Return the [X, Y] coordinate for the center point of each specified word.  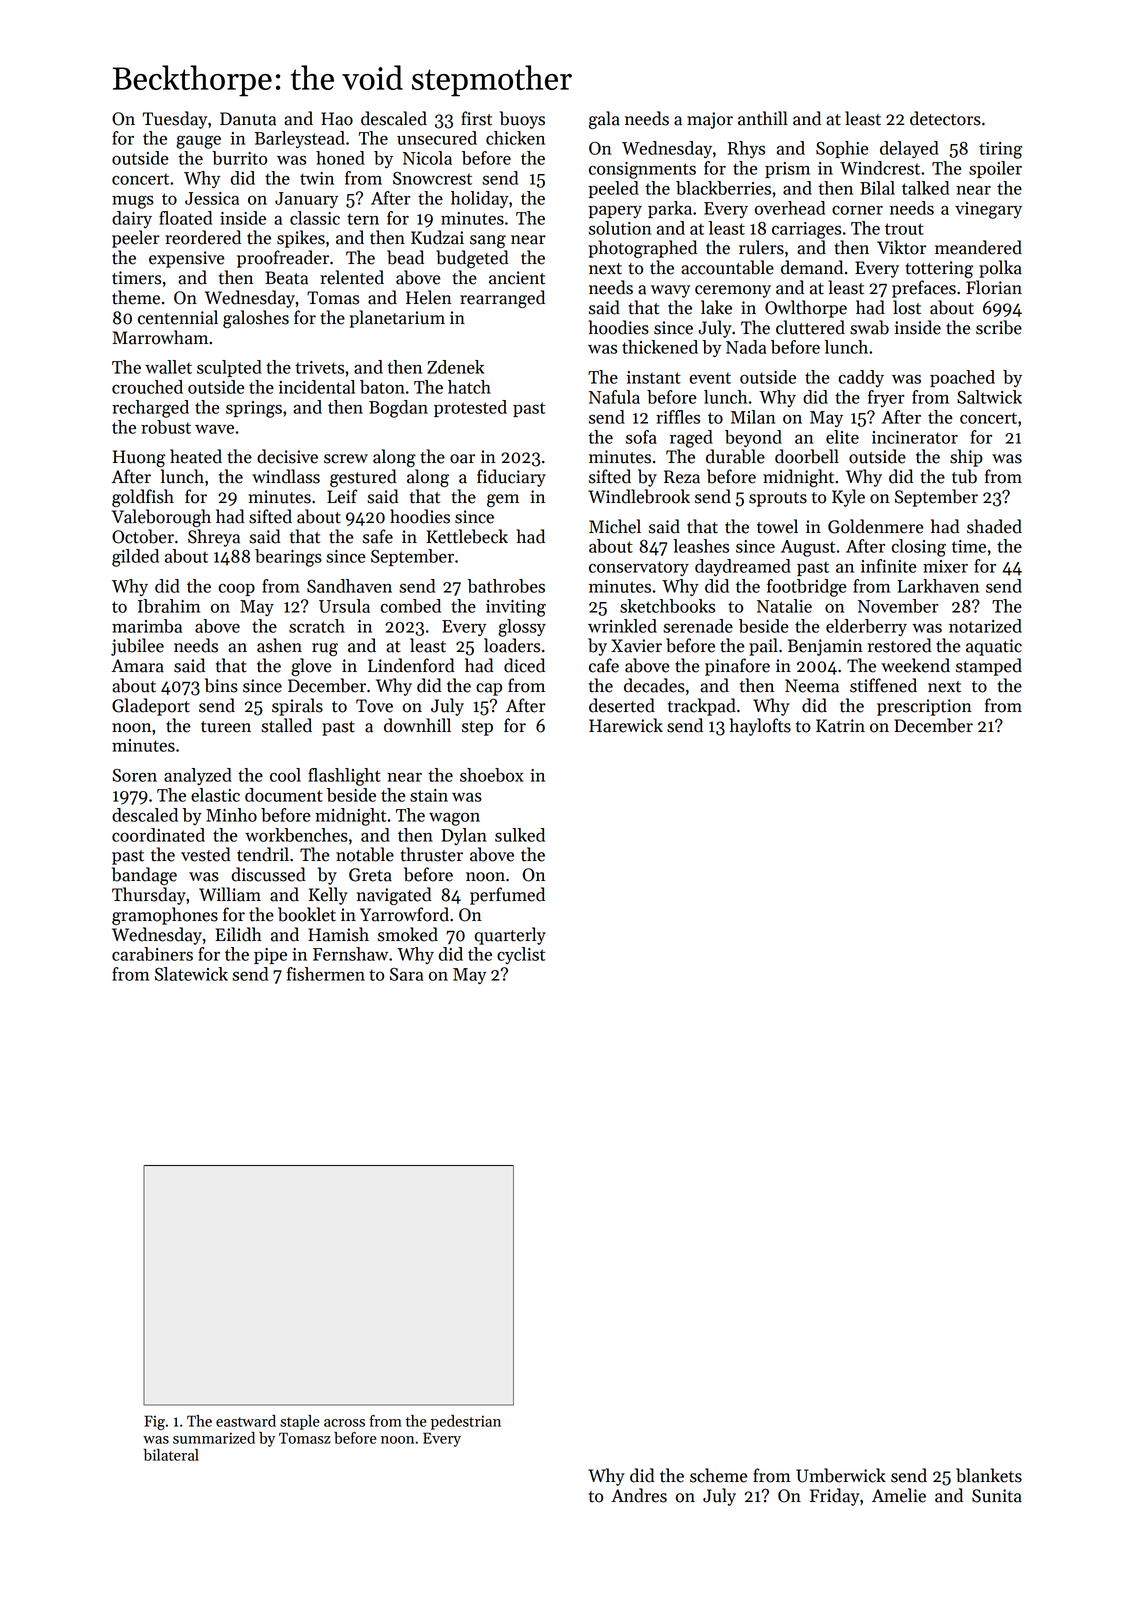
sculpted [229, 368]
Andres [639, 1495]
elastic [215, 795]
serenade [698, 626]
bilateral [171, 1455]
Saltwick [989, 397]
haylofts [760, 727]
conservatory [639, 568]
